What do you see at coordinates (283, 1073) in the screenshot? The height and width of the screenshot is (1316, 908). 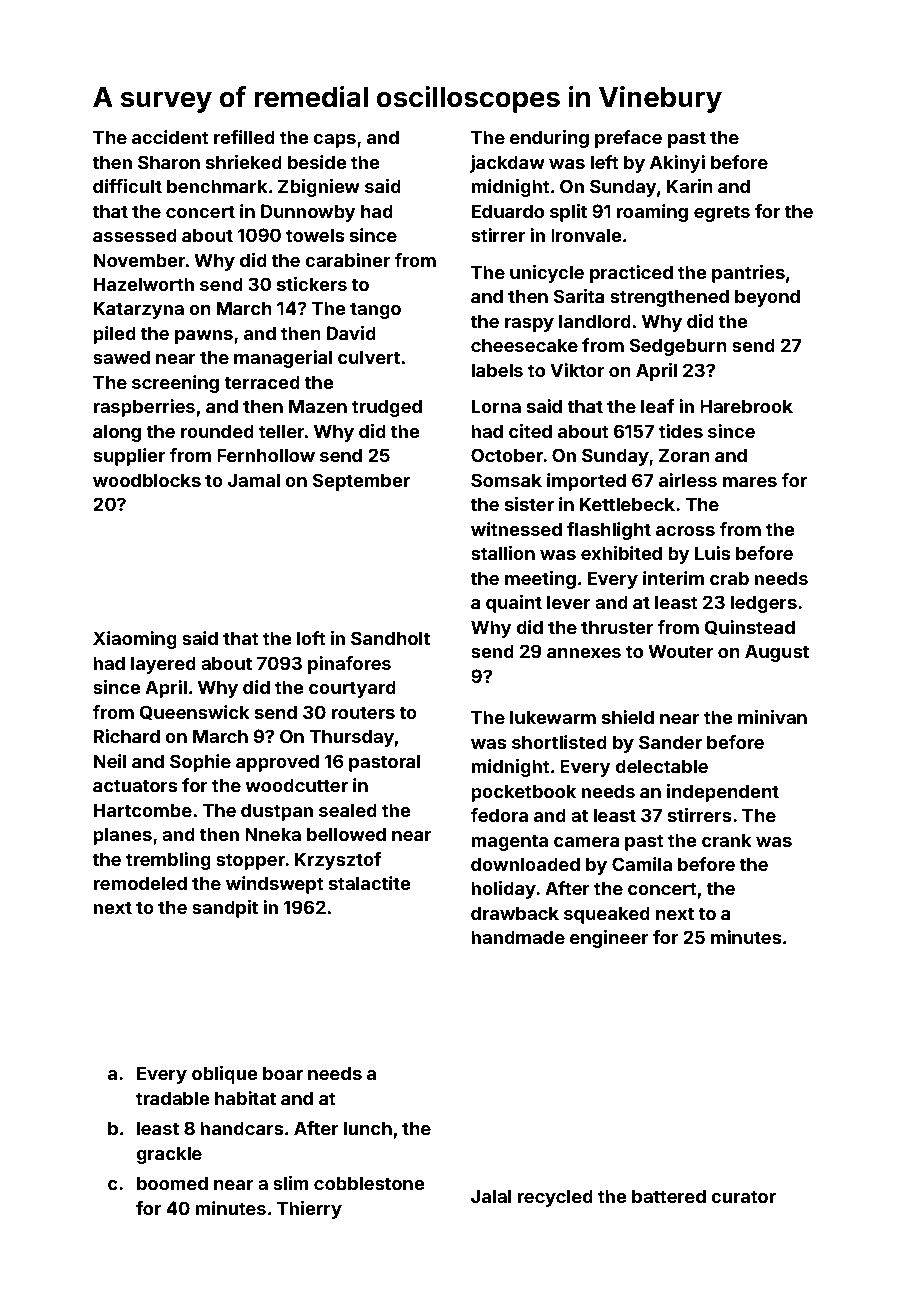 I see `boar` at bounding box center [283, 1073].
